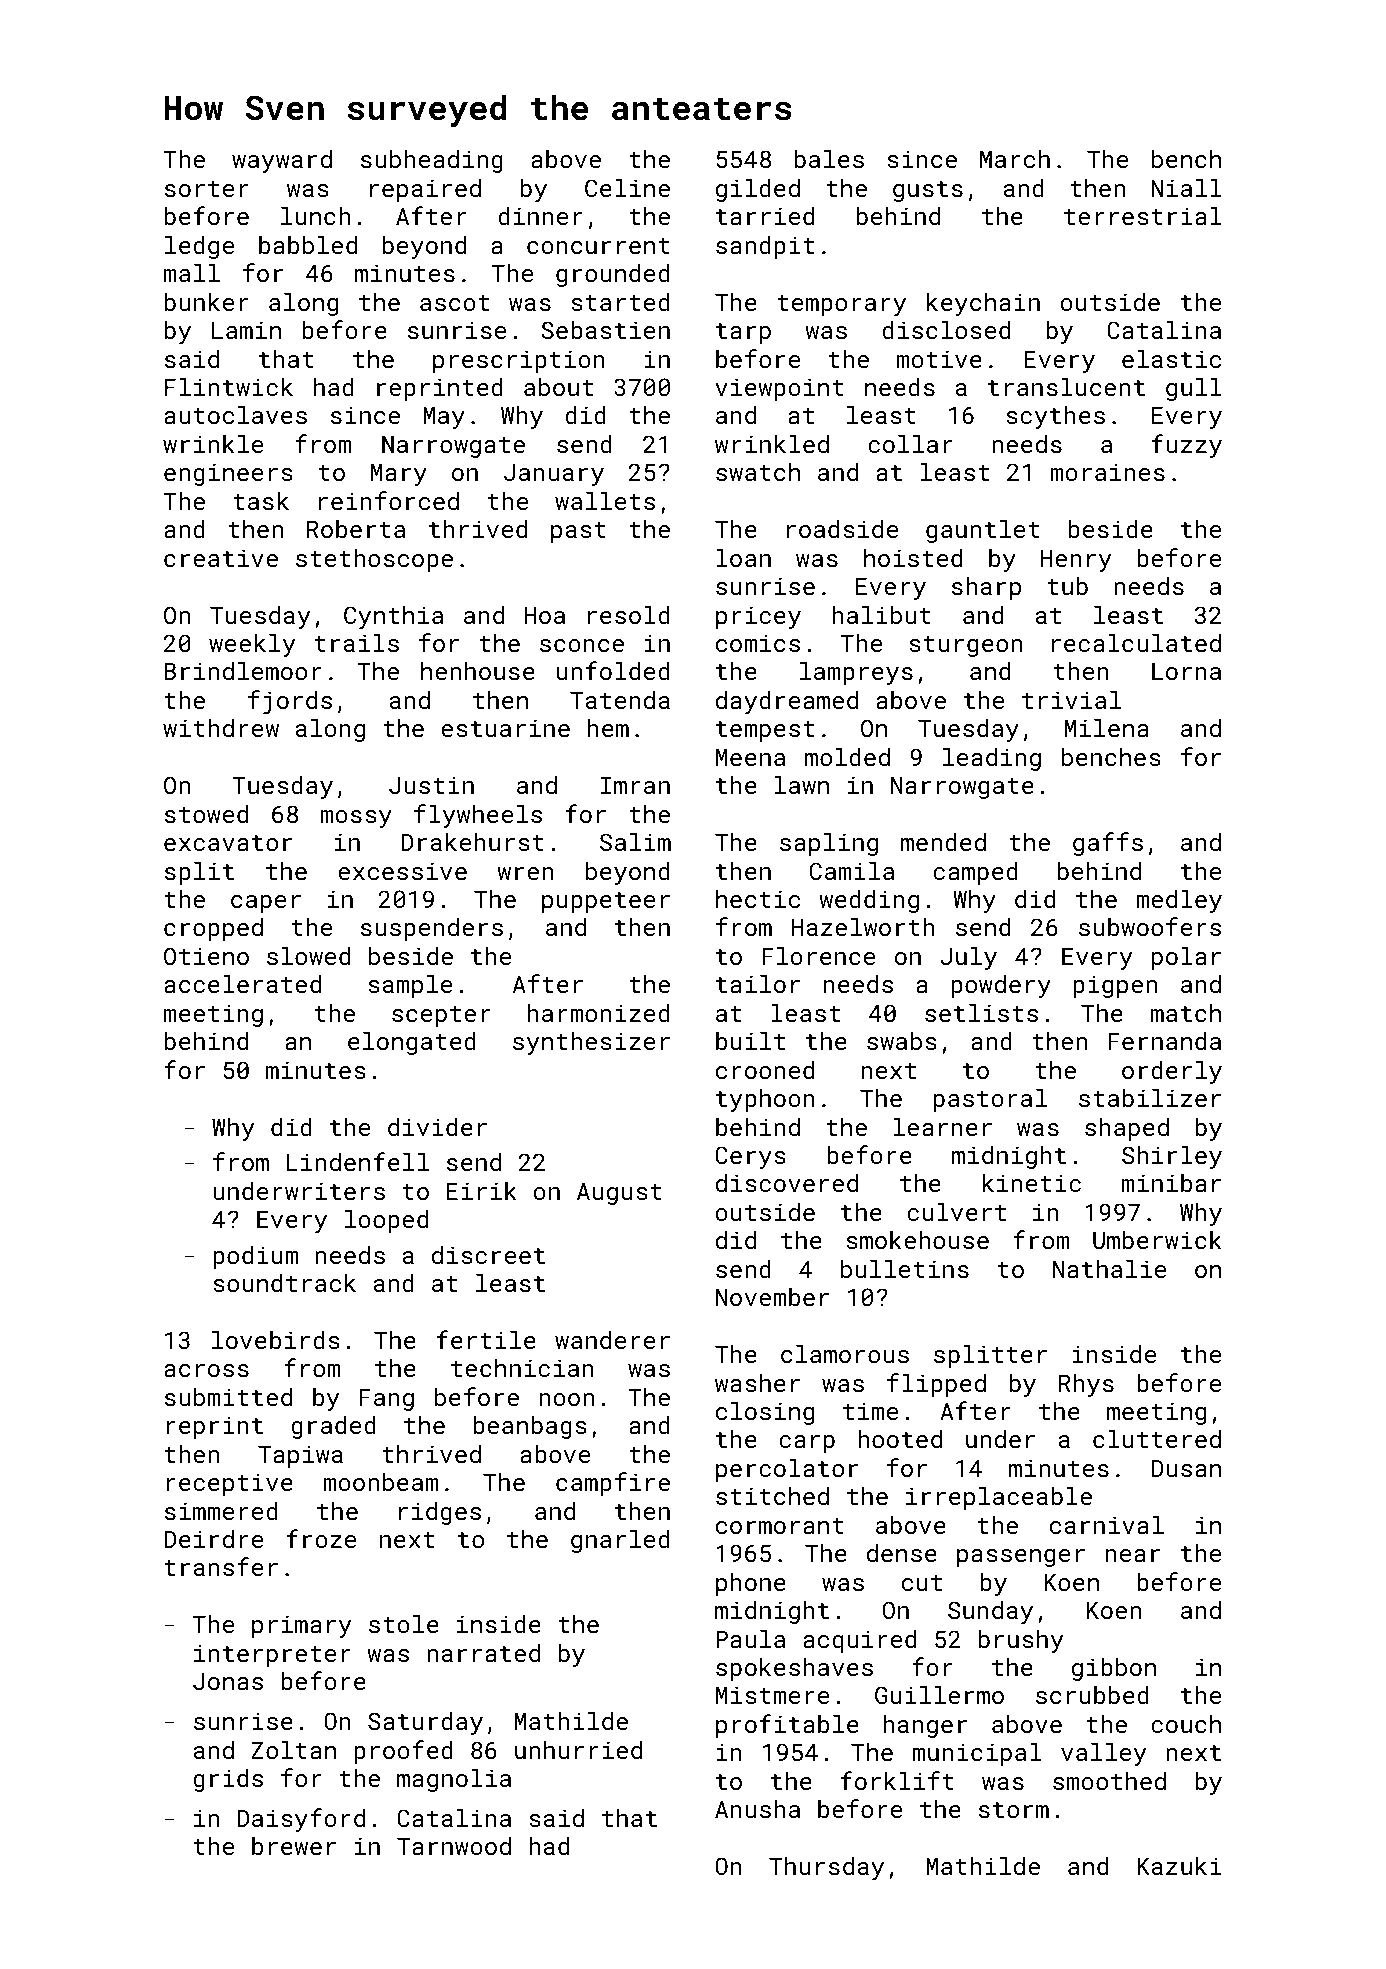 The height and width of the screenshot is (1969, 1386). Describe the element at coordinates (613, 1484) in the screenshot. I see `campfire` at that location.
